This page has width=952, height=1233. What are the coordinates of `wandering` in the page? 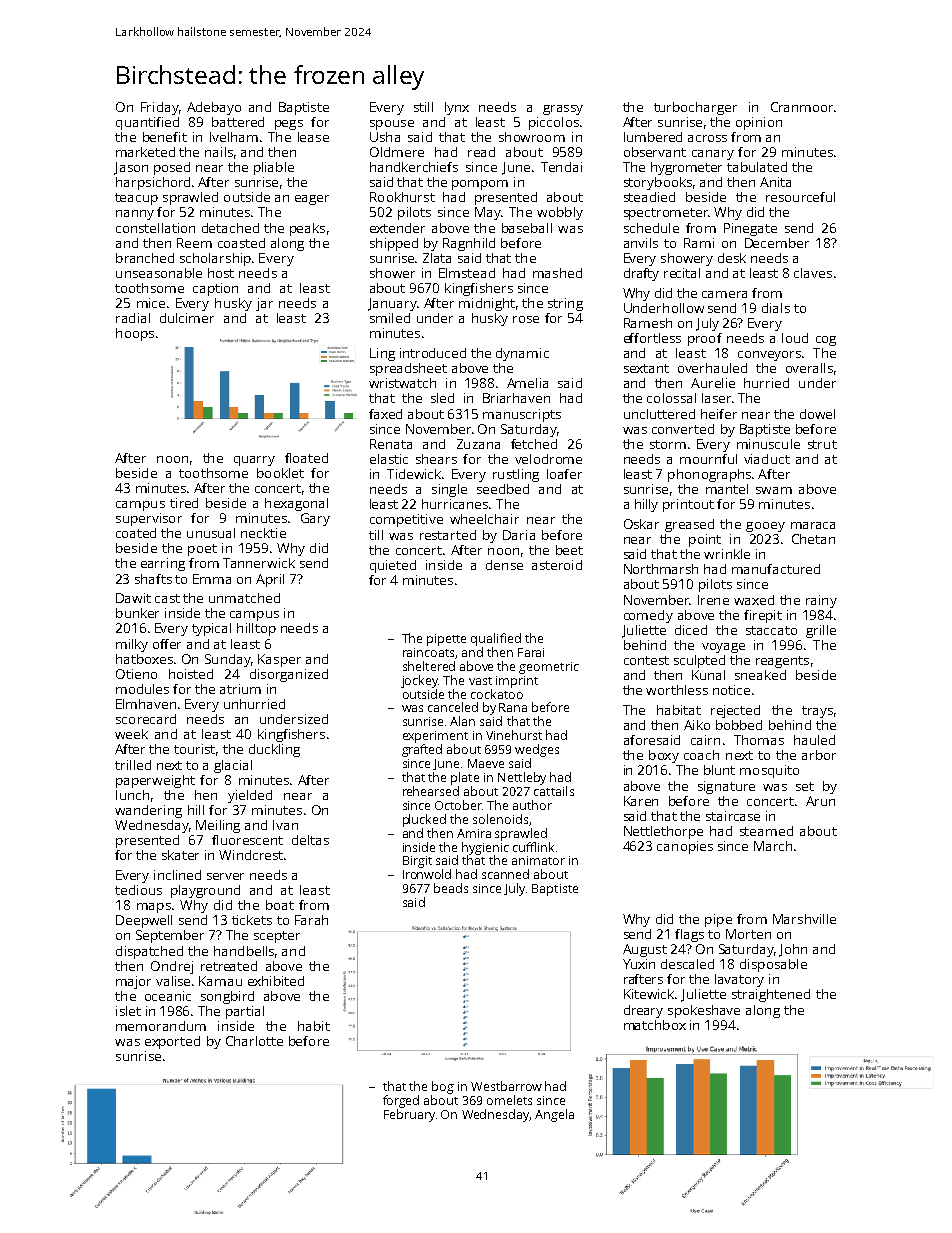 It's located at (148, 811).
